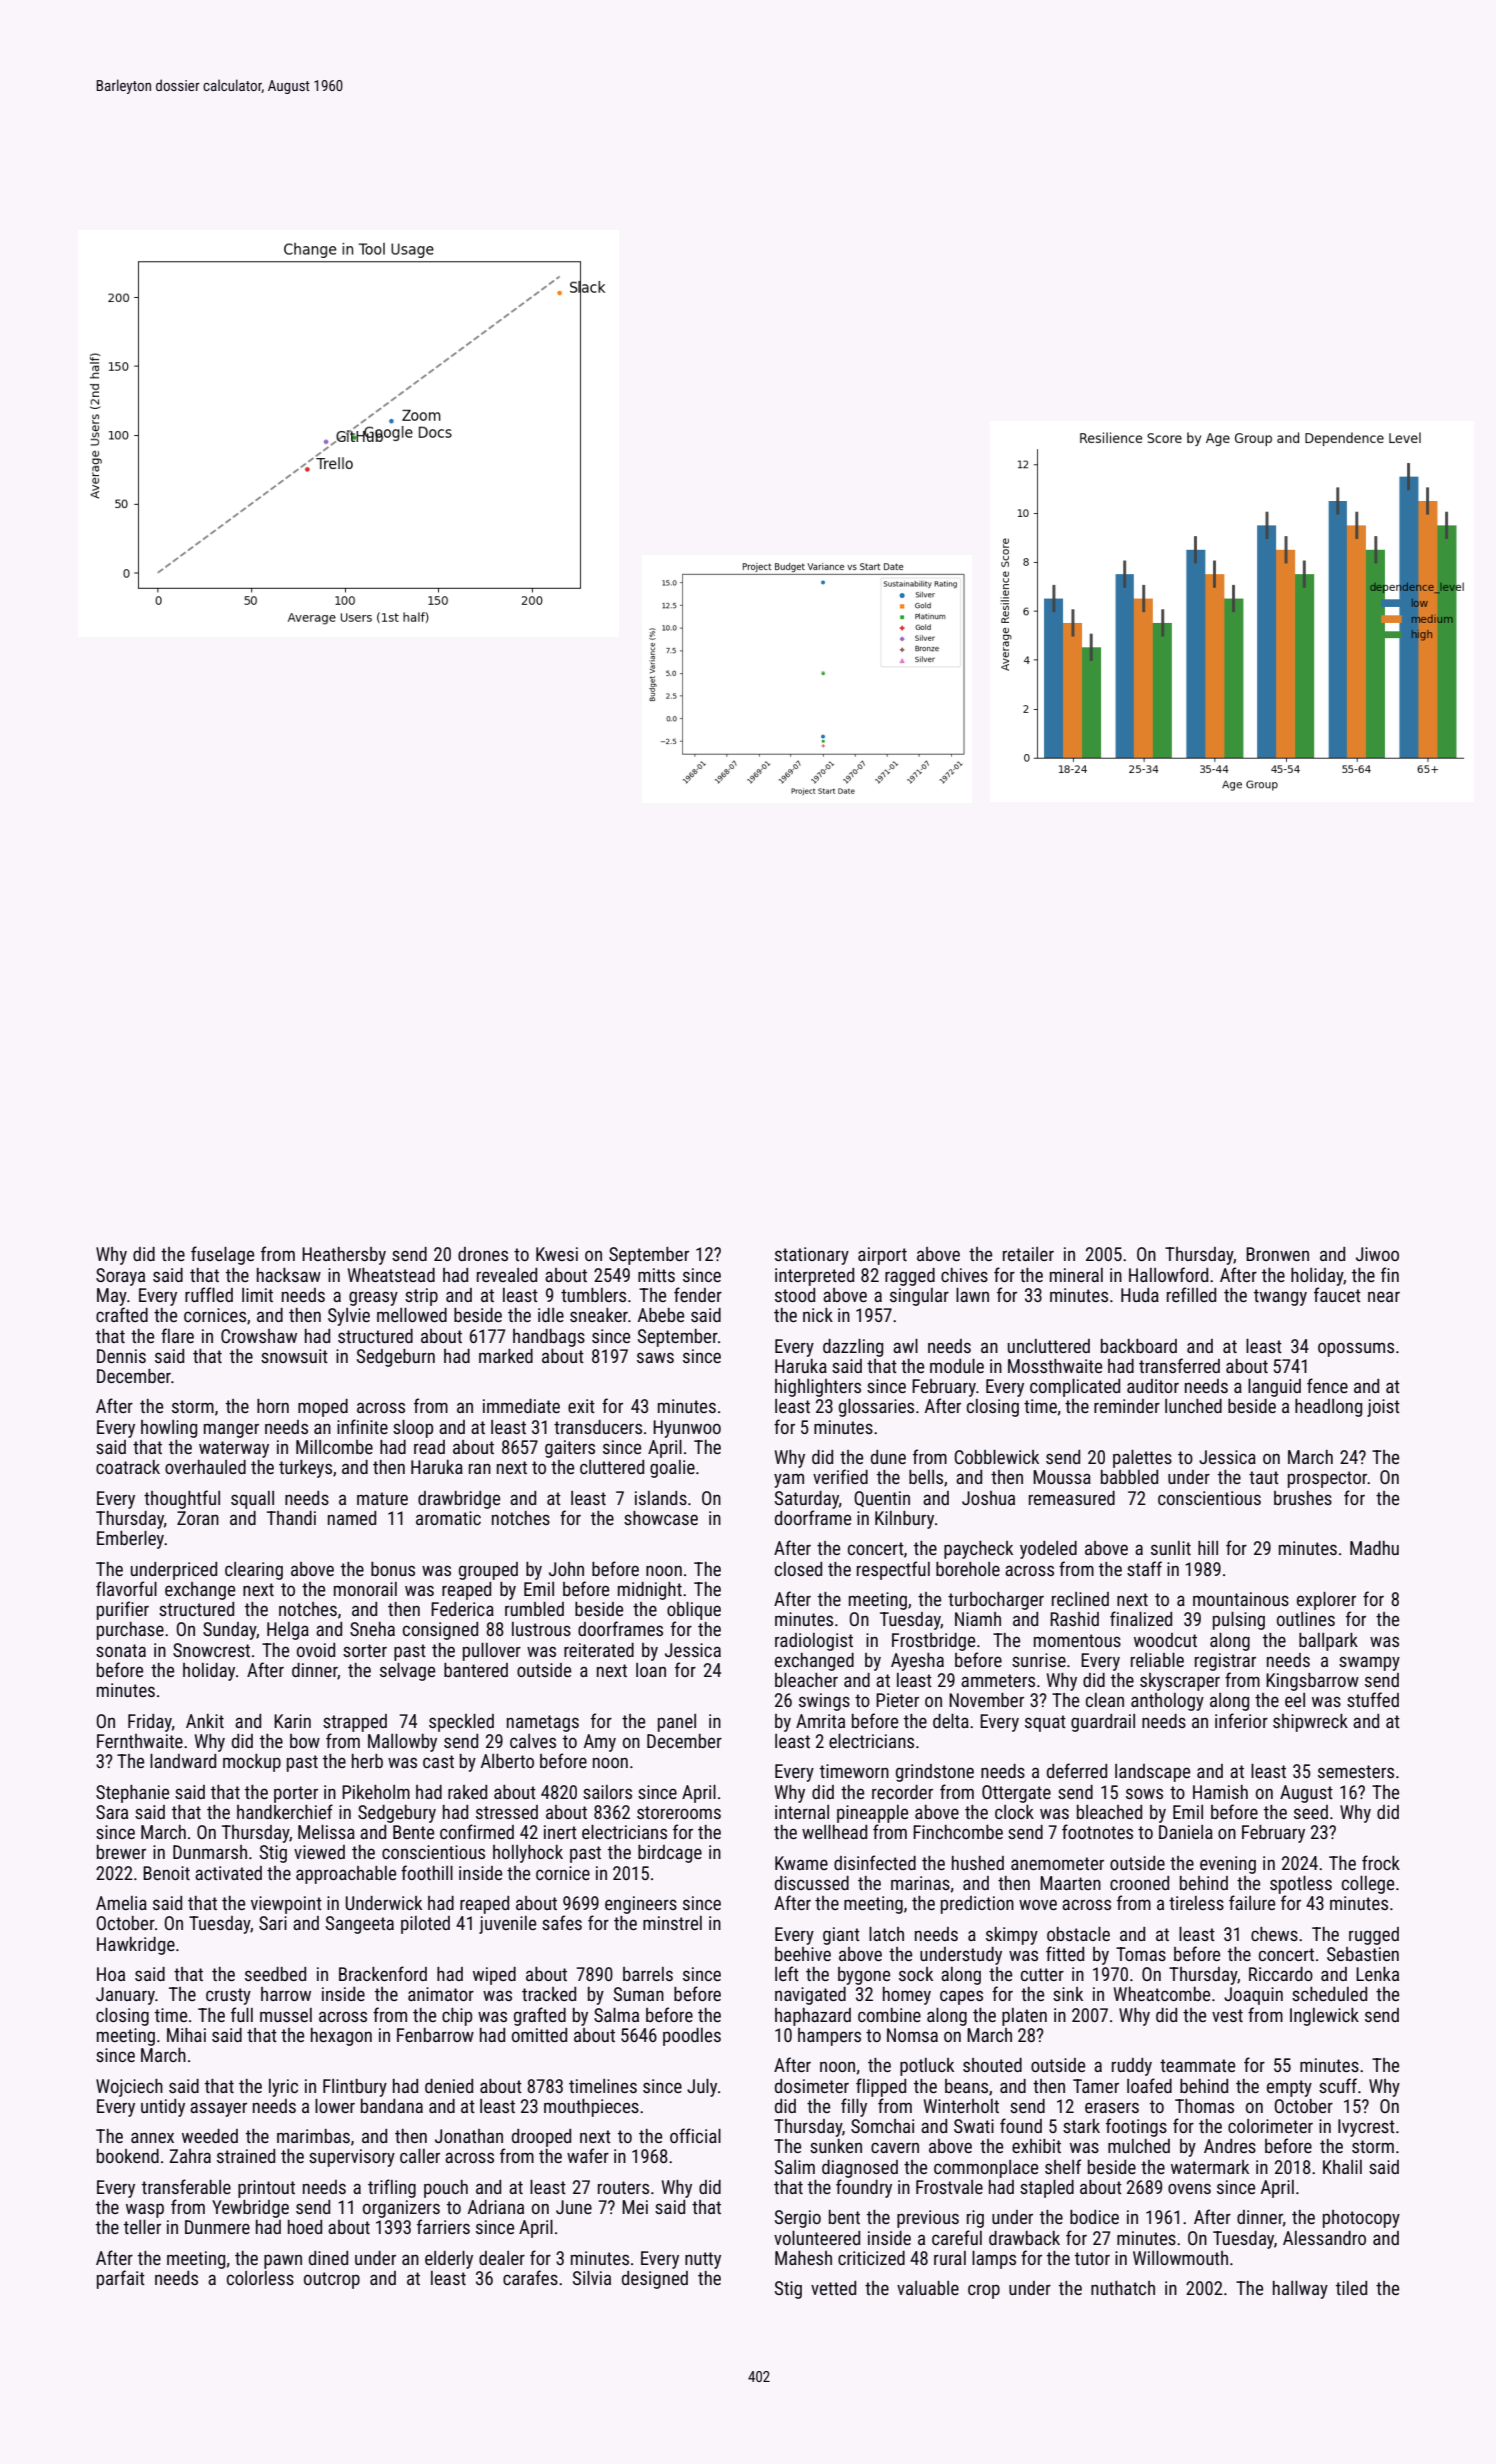 The width and height of the document is (1496, 2464). What do you see at coordinates (222, 1255) in the document?
I see `fuselage` at bounding box center [222, 1255].
